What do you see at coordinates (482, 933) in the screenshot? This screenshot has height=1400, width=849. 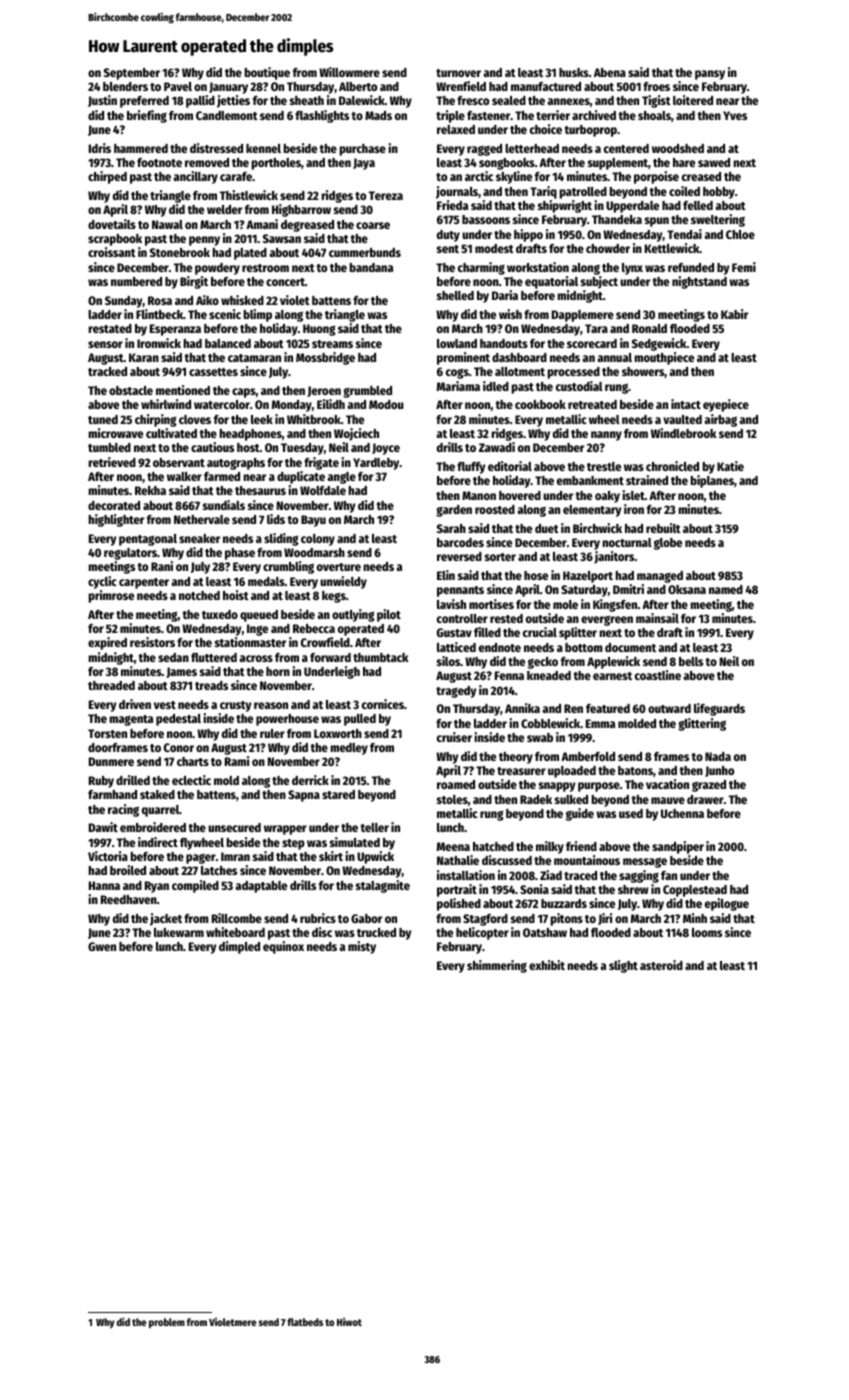 I see `helicopter` at bounding box center [482, 933].
